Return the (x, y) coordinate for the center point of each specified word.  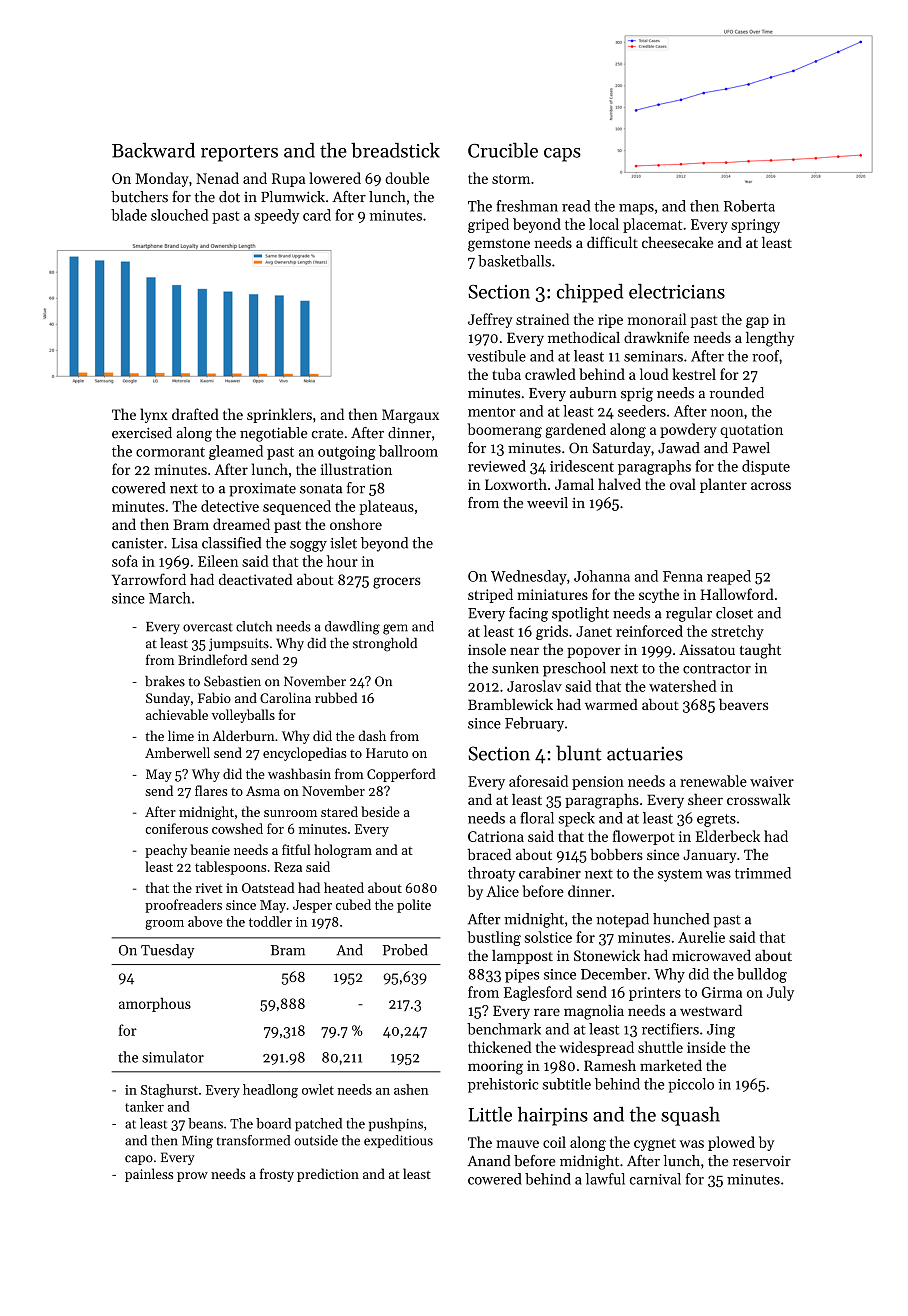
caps (562, 155)
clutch (254, 626)
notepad (622, 920)
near (524, 651)
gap (757, 322)
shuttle (660, 1047)
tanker (144, 1106)
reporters (239, 153)
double (407, 178)
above (205, 921)
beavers (743, 704)
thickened (500, 1047)
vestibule (496, 356)
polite (414, 906)
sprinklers (279, 415)
